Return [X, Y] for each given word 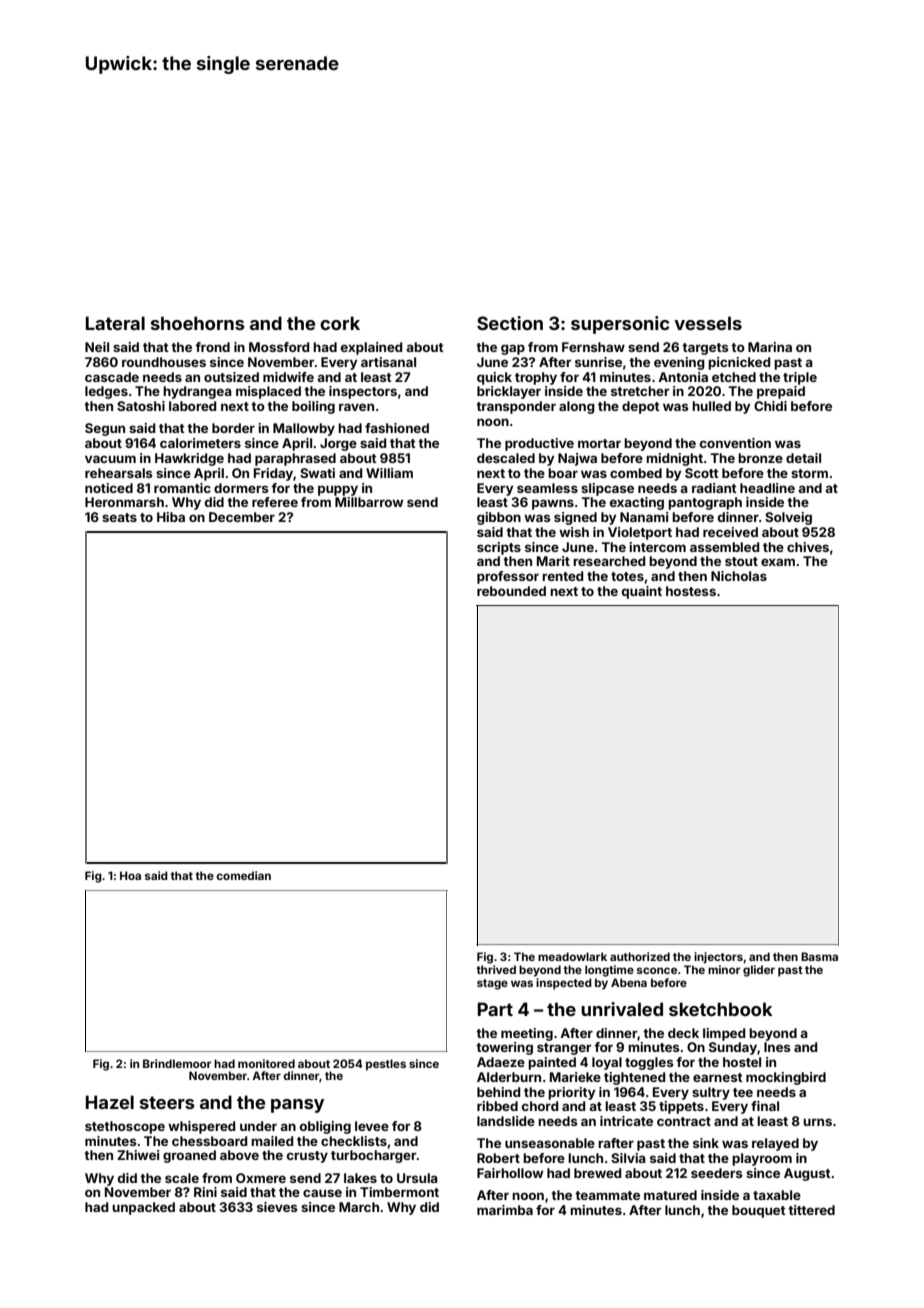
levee [372, 1126]
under [258, 1126]
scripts [499, 548]
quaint [642, 592]
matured [670, 1195]
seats [119, 517]
